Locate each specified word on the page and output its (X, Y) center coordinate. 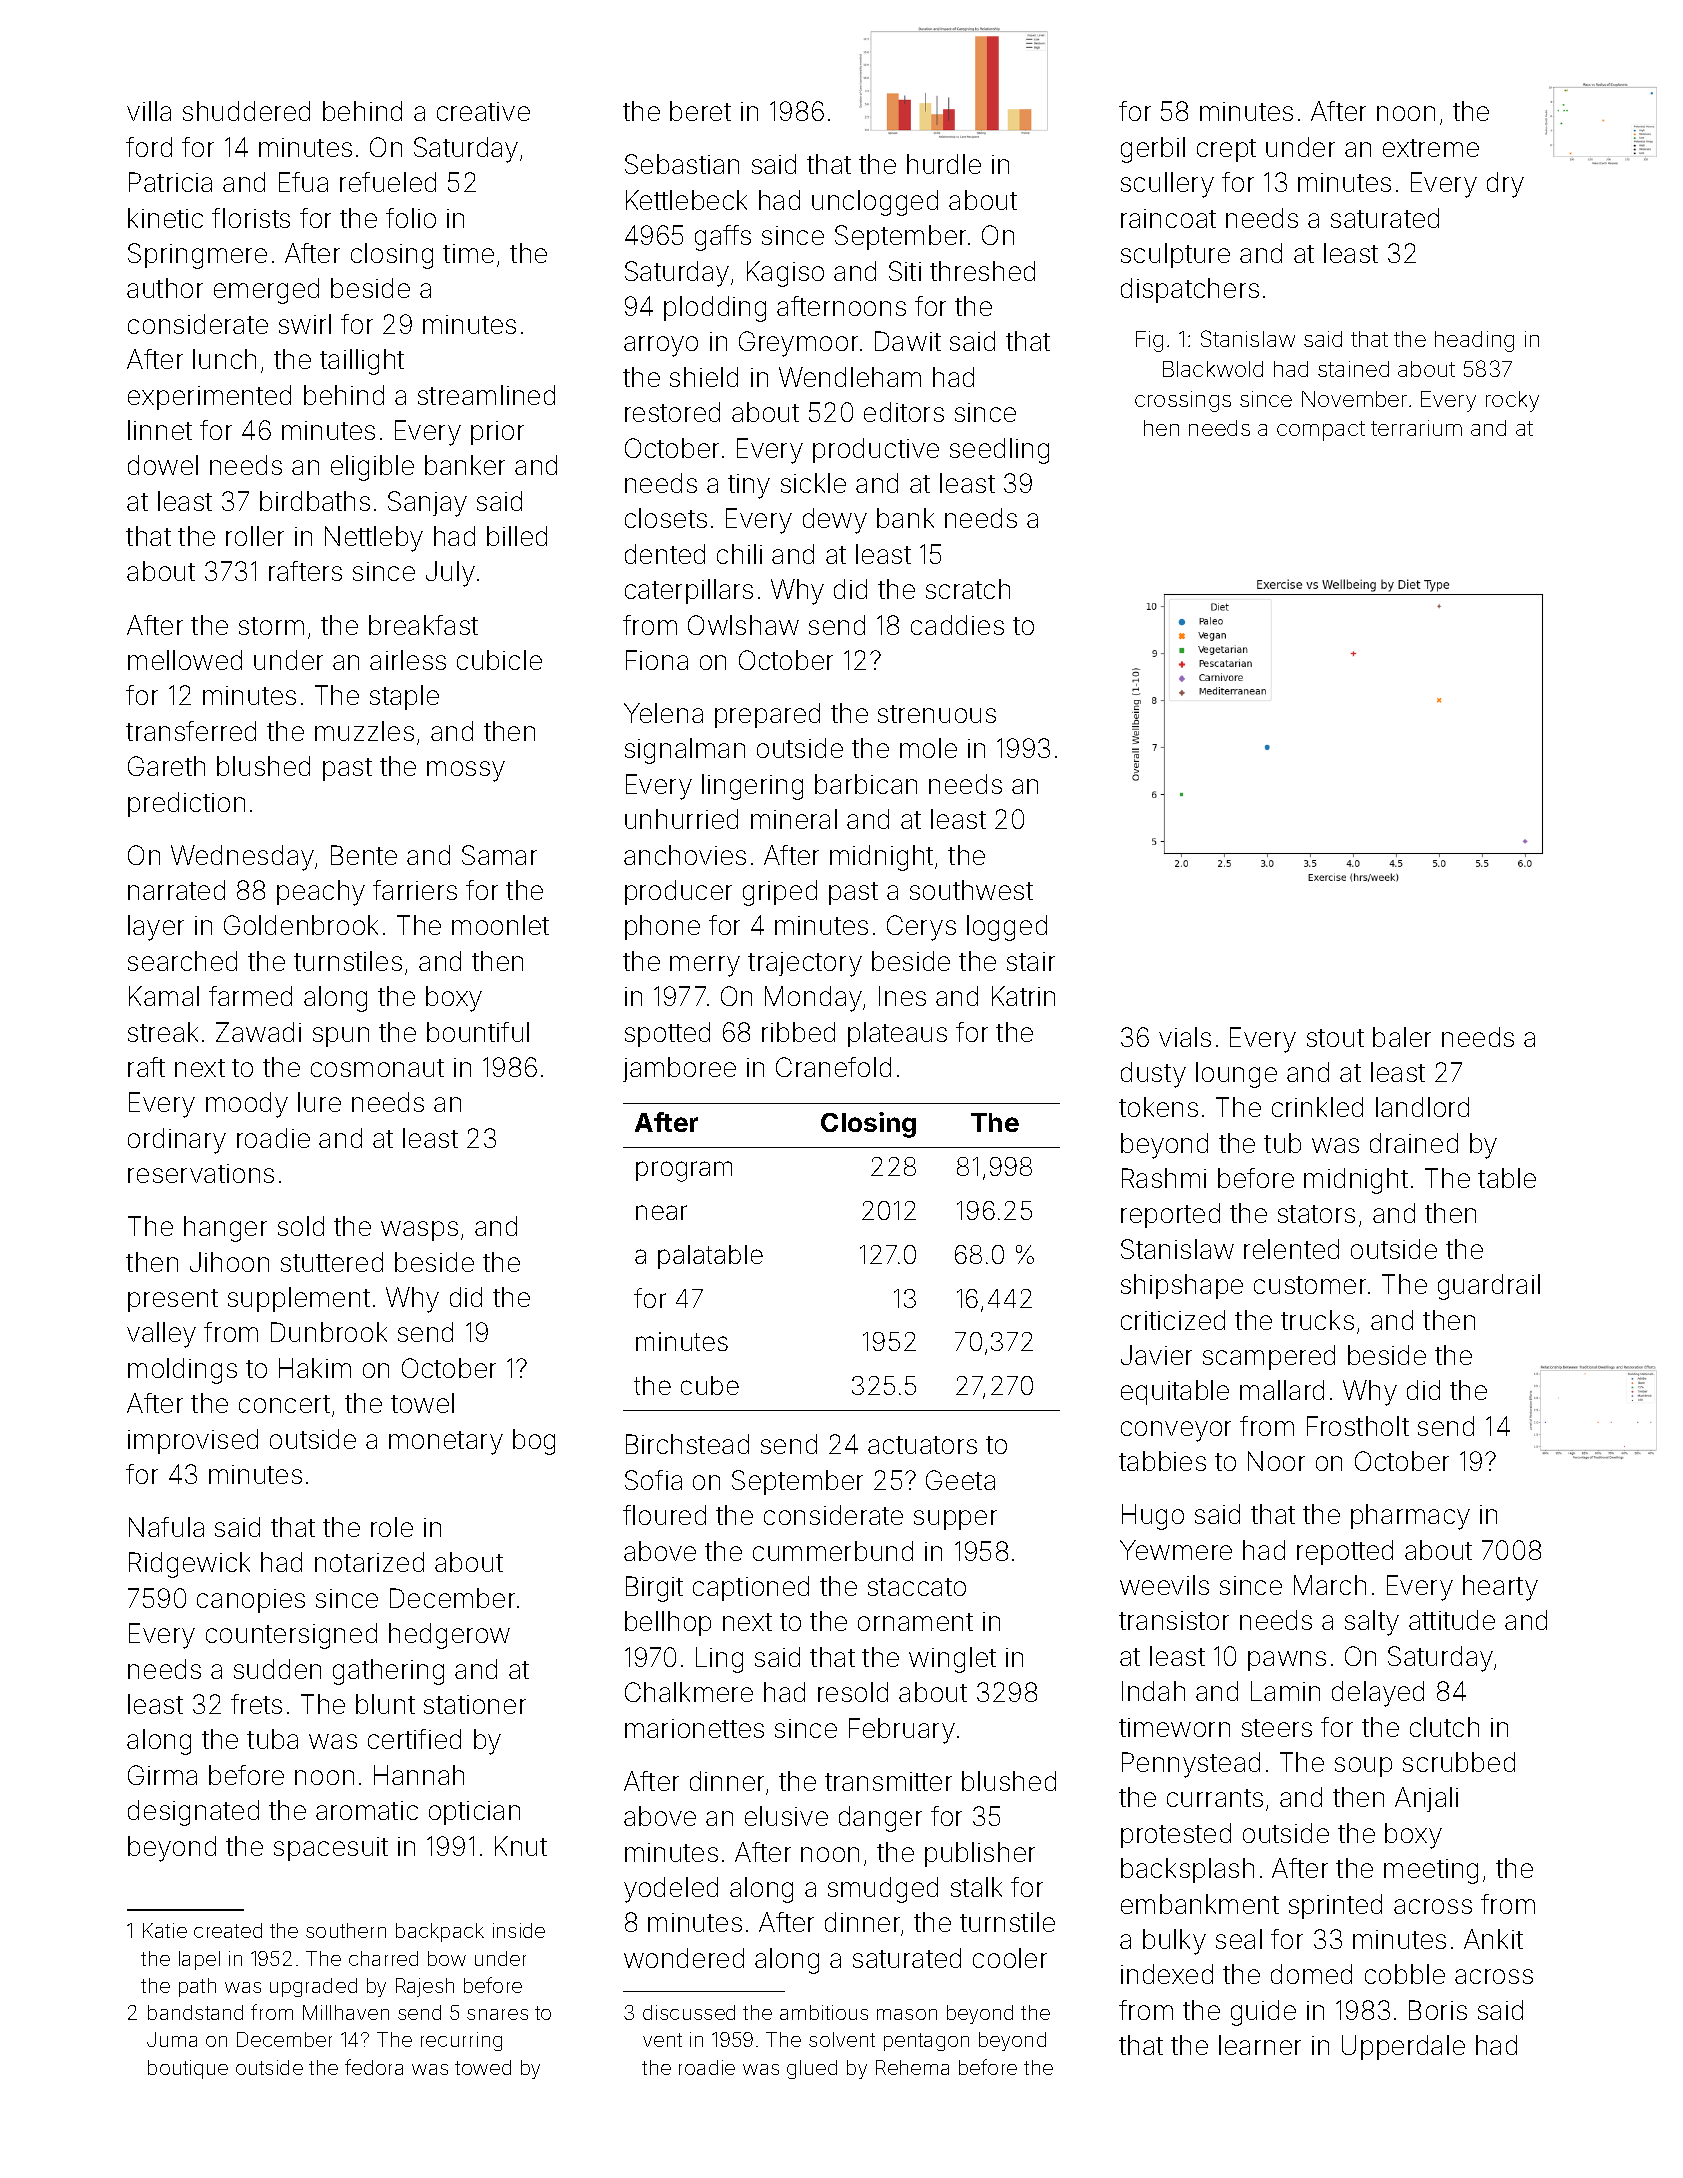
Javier (1156, 1355)
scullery (1167, 185)
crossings (1183, 401)
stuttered (332, 1262)
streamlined (486, 395)
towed (483, 2067)
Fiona (657, 660)
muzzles (364, 731)
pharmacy (1410, 1517)
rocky (1512, 401)
